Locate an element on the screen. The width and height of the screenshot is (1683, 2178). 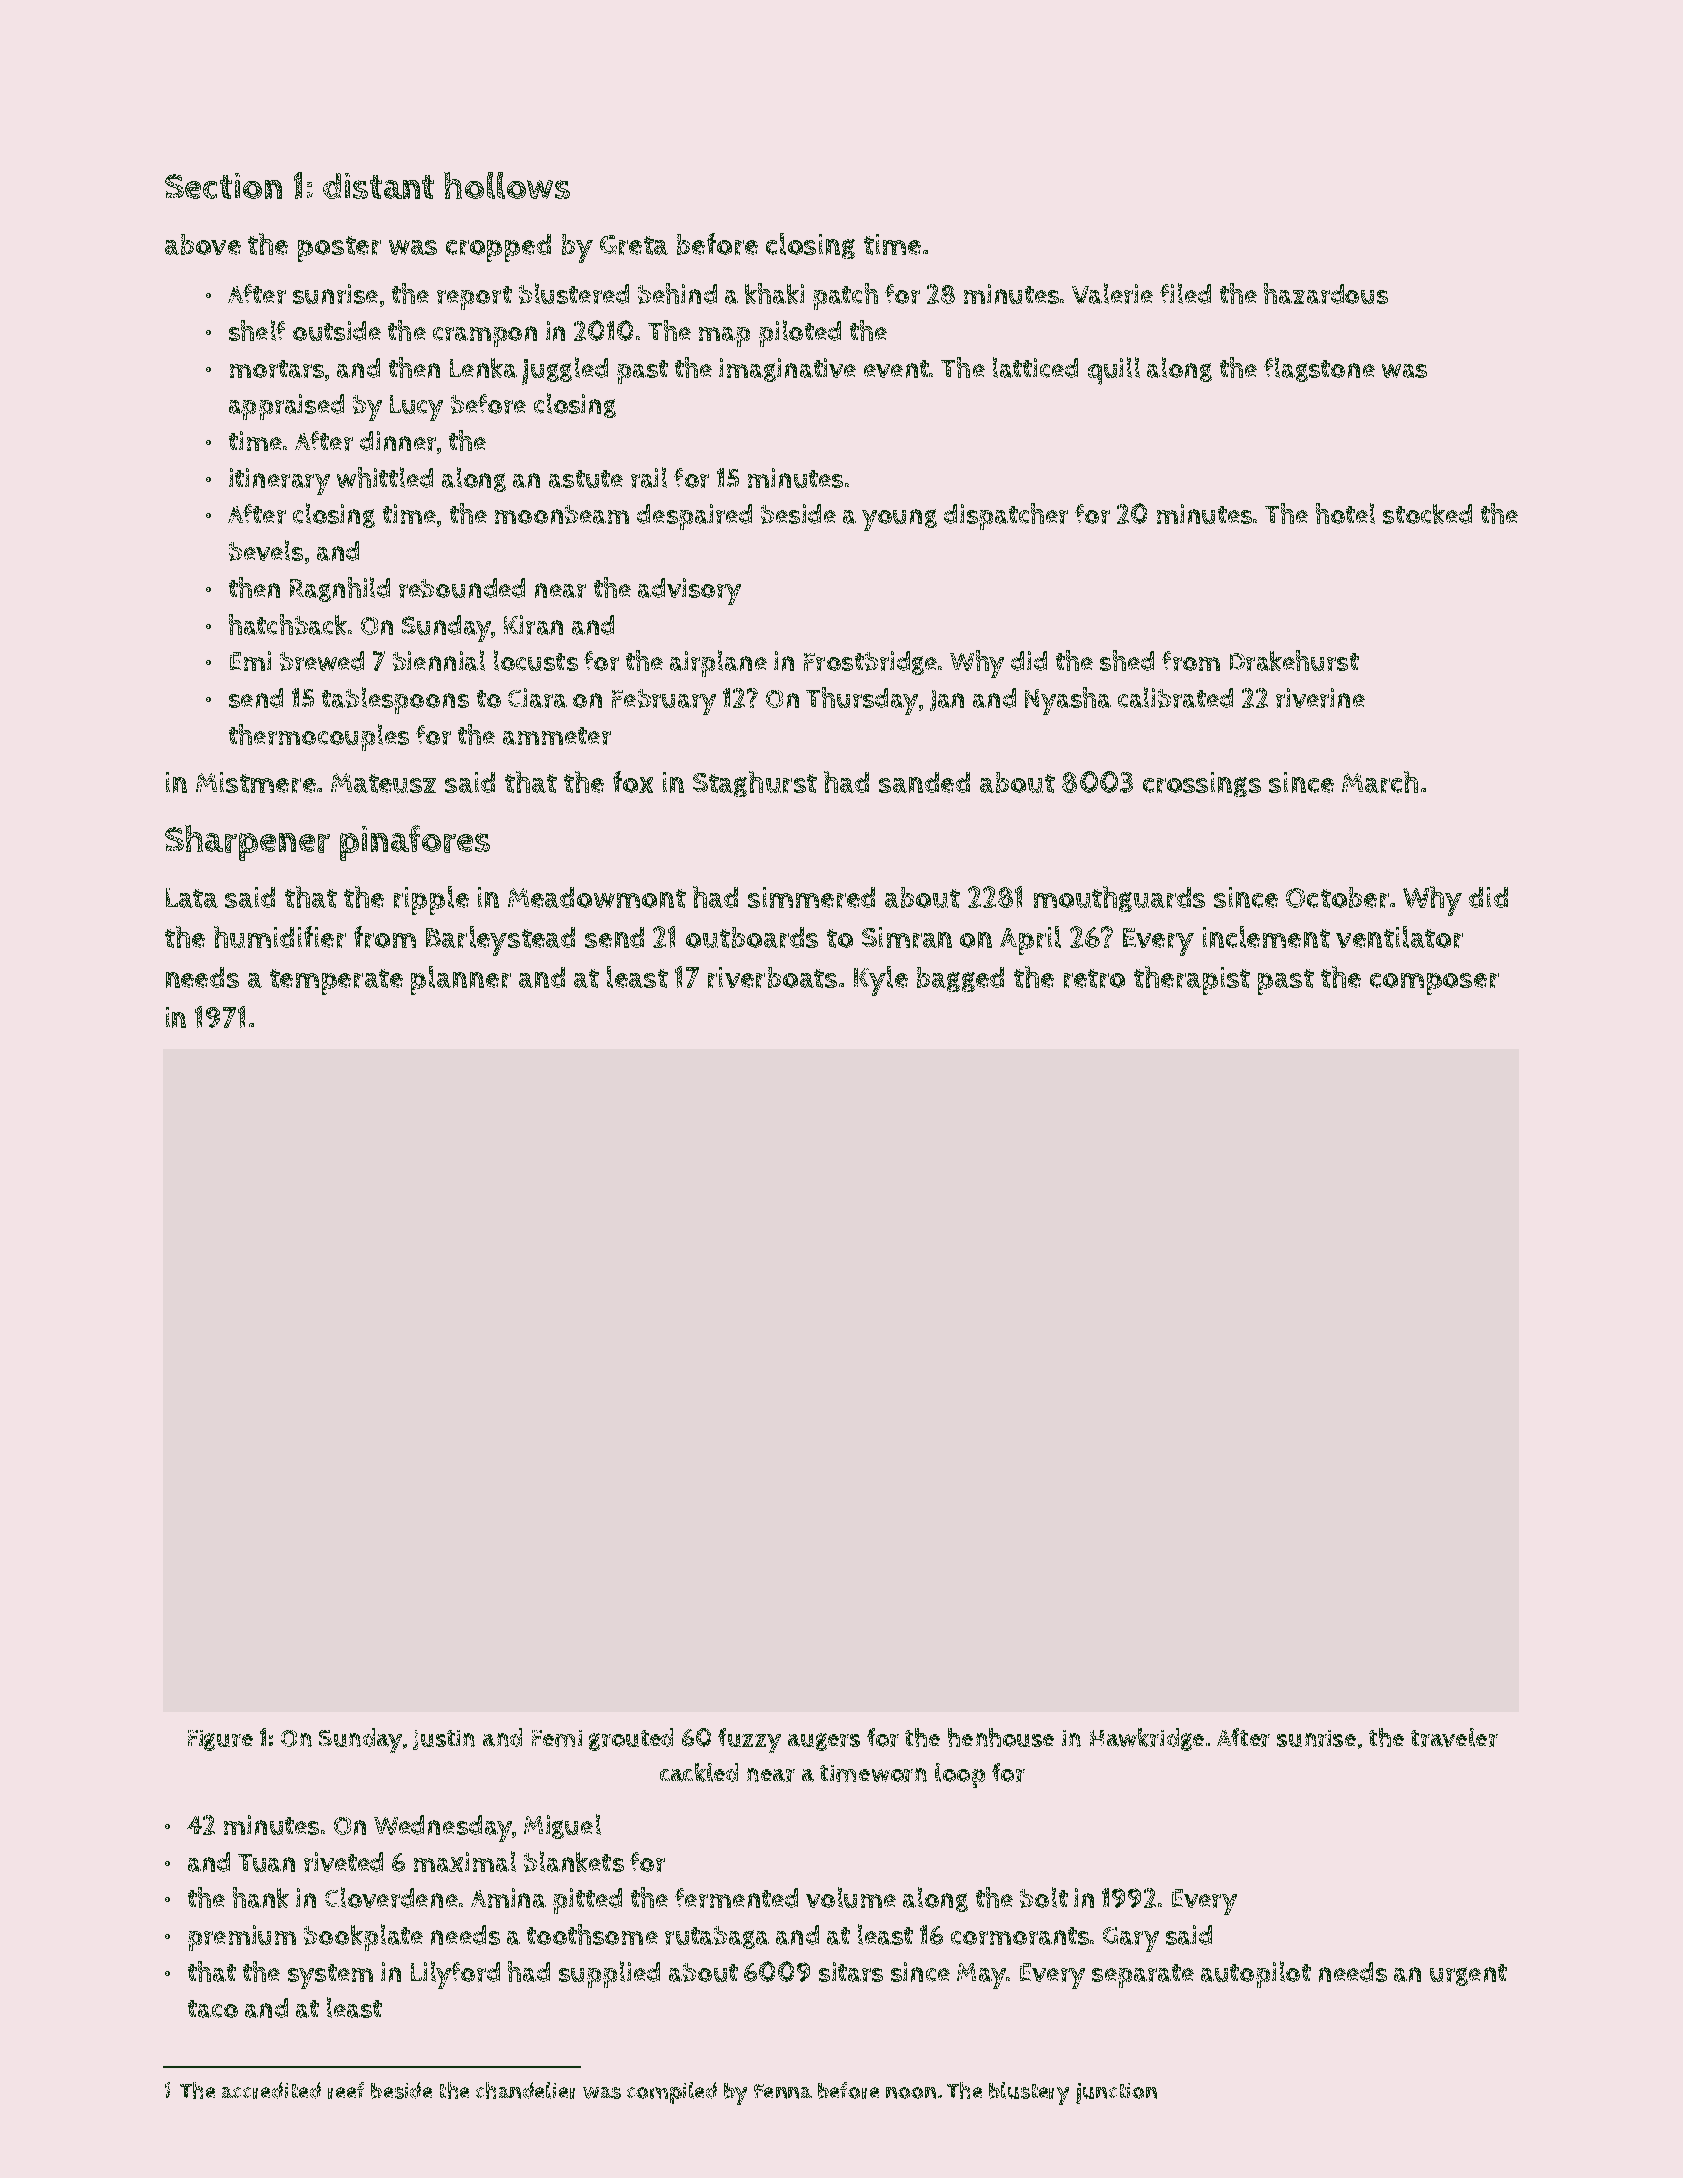
hatchback is located at coordinates (288, 624).
